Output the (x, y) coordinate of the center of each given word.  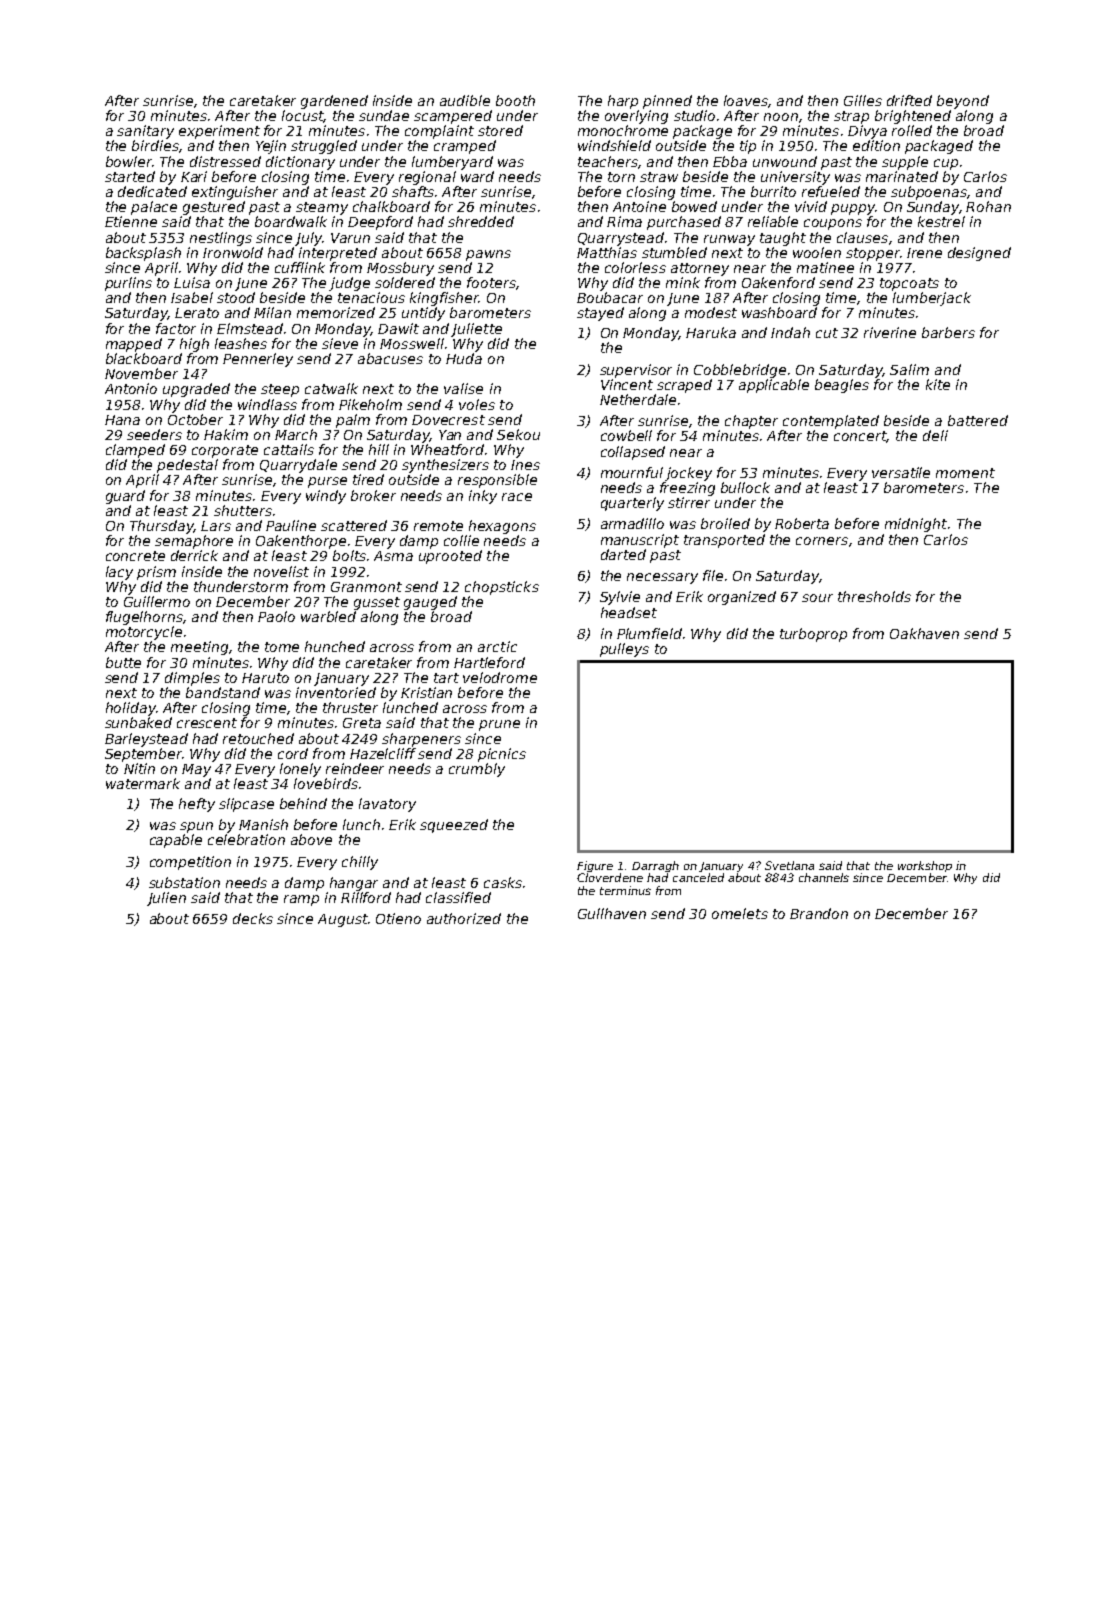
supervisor (636, 371)
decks (253, 918)
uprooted (450, 557)
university (795, 178)
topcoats (909, 284)
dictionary (300, 163)
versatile (901, 472)
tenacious (371, 297)
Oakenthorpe (301, 542)
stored (500, 130)
